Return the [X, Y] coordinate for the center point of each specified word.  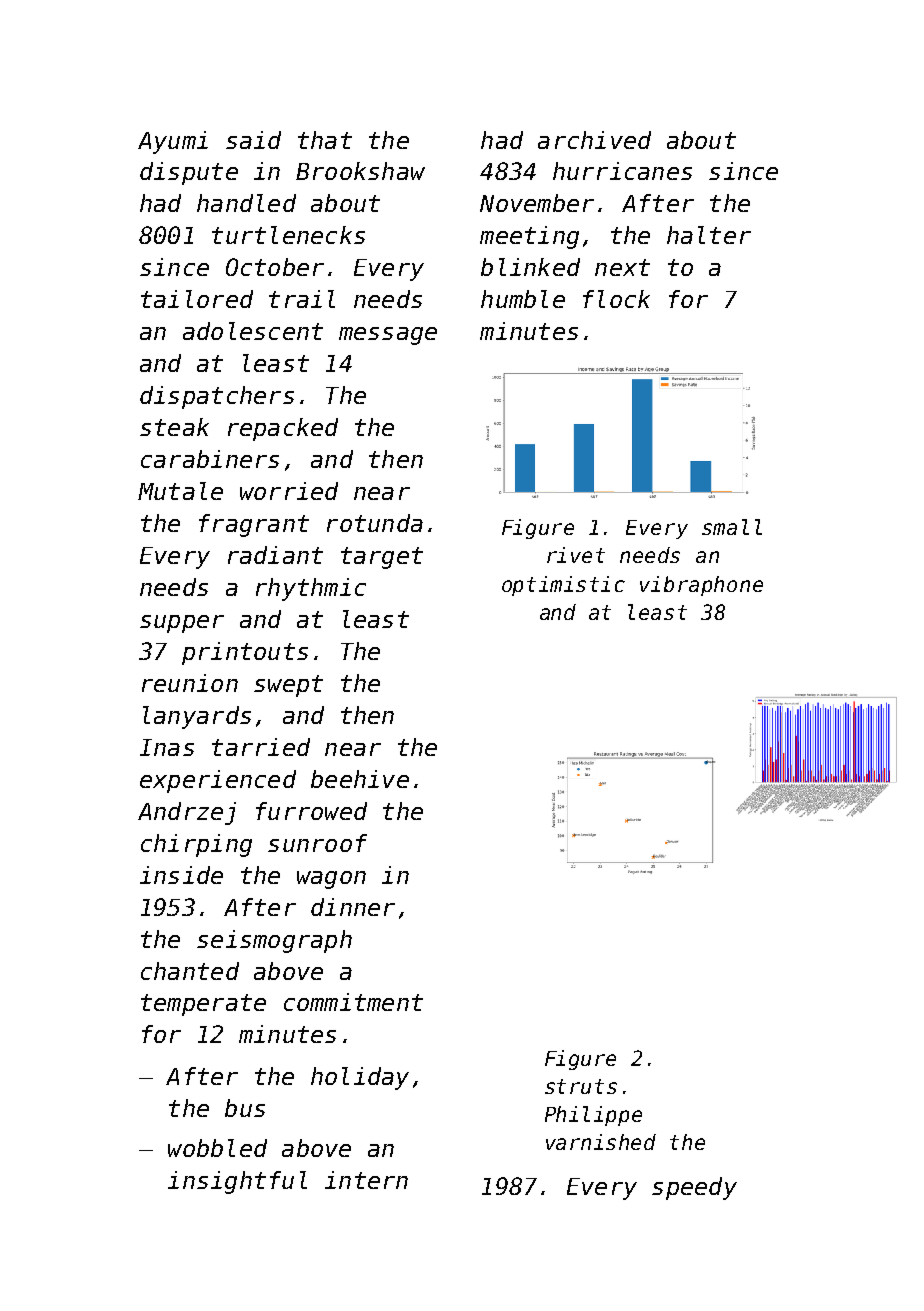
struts [581, 1086]
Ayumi [173, 142]
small [732, 527]
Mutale [180, 491]
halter [709, 235]
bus [245, 1108]
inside [181, 875]
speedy [694, 1188]
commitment [353, 1002]
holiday [360, 1078]
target [382, 558]
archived [594, 140]
